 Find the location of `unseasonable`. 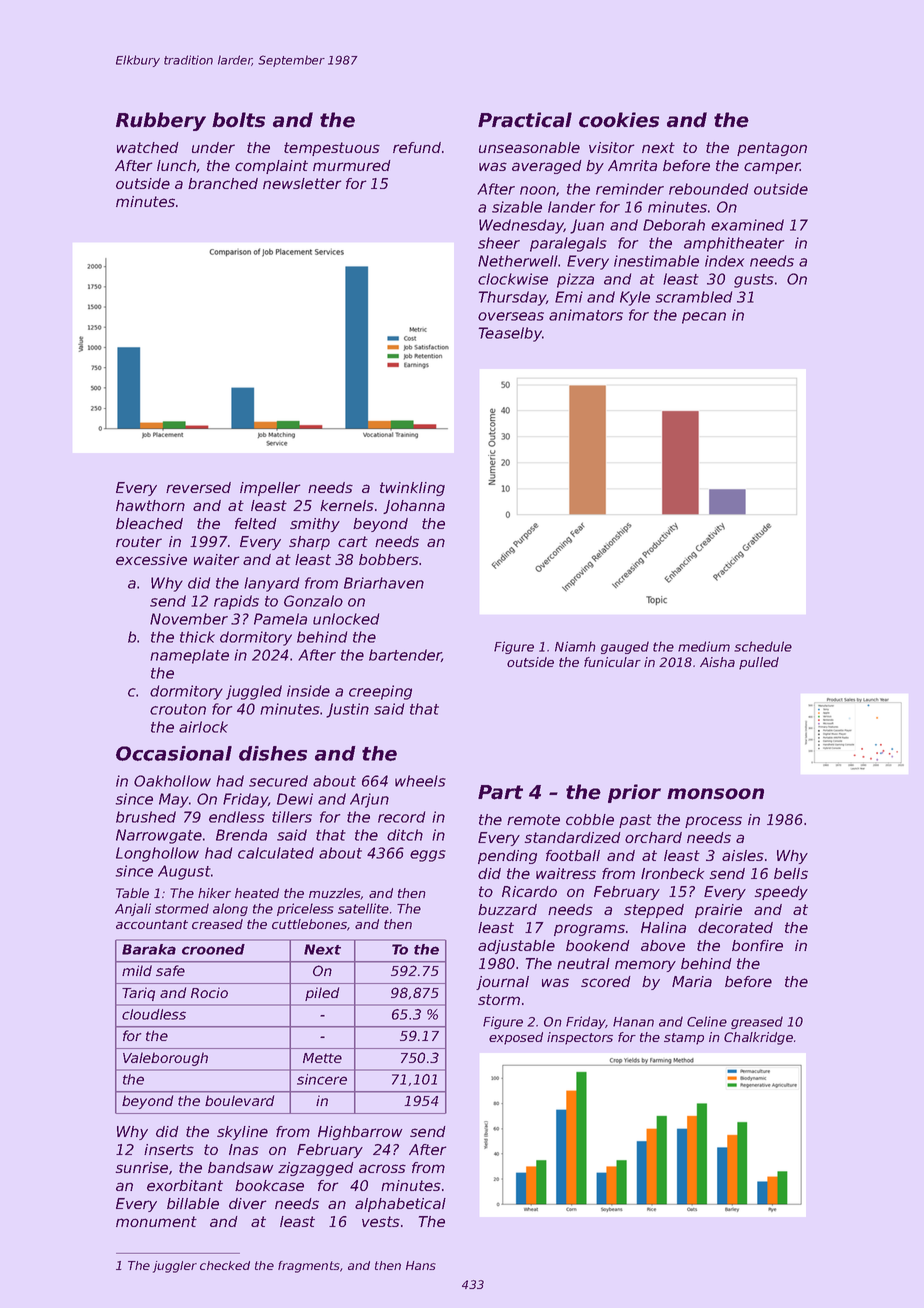

unseasonable is located at coordinates (529, 147).
